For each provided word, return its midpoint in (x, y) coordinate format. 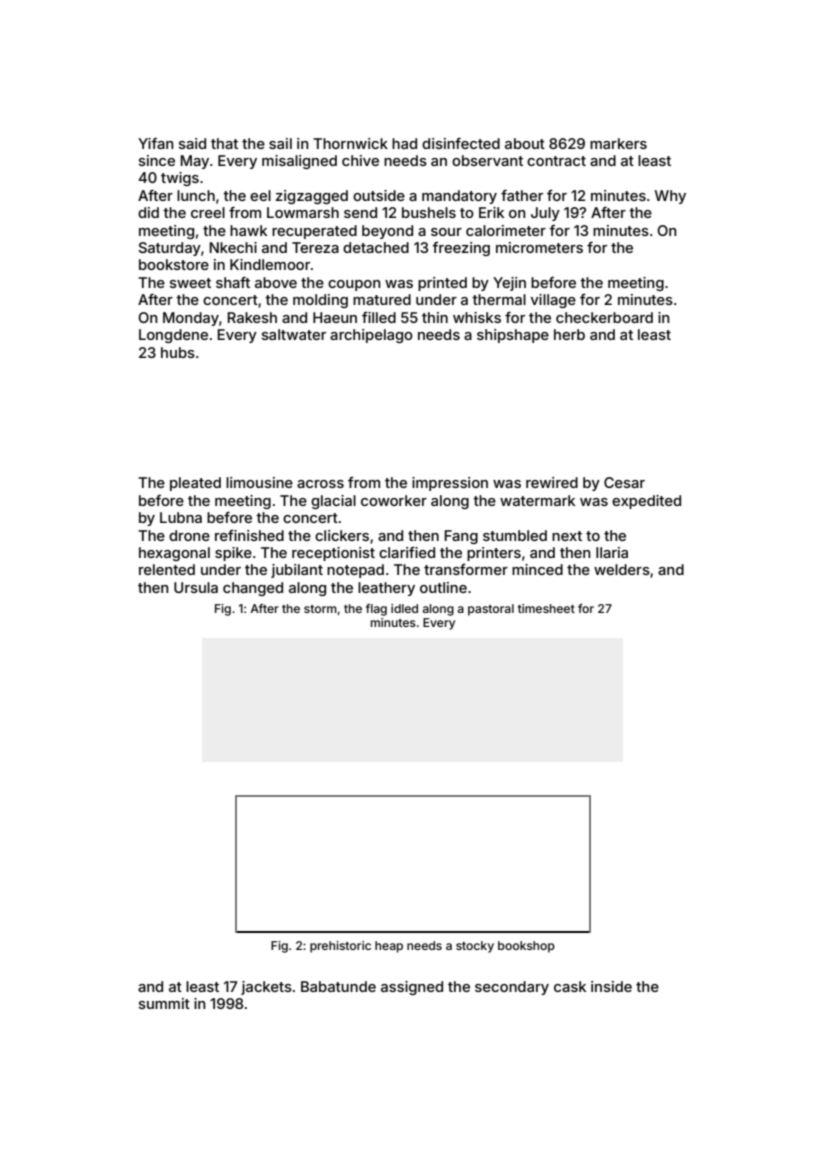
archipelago (371, 336)
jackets (266, 988)
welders (622, 569)
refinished (249, 535)
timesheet (546, 608)
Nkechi (233, 247)
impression (450, 484)
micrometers (539, 247)
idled (404, 608)
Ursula (196, 587)
